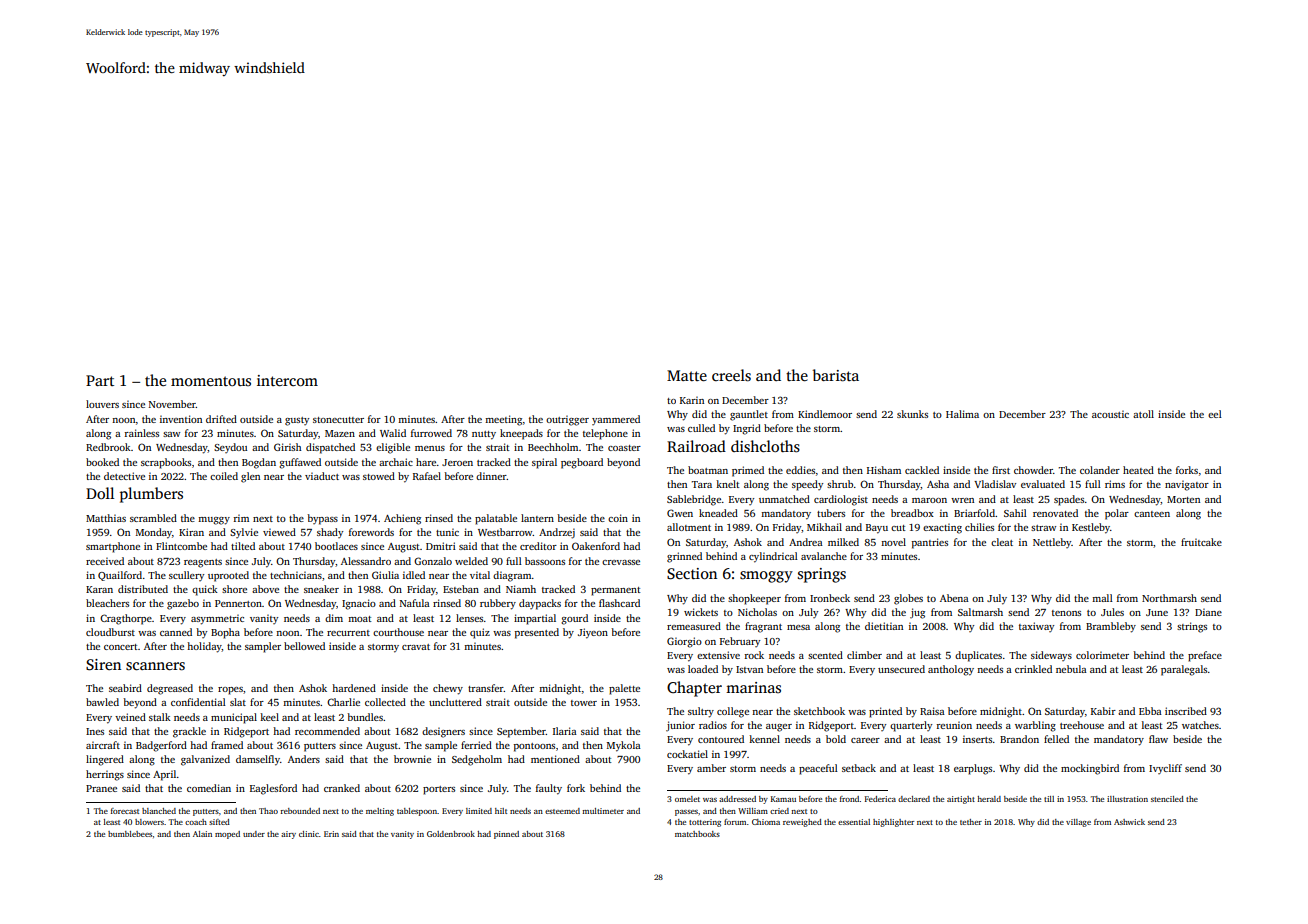 The image size is (1308, 924). Describe the element at coordinates (105, 760) in the screenshot. I see `lingered` at that location.
